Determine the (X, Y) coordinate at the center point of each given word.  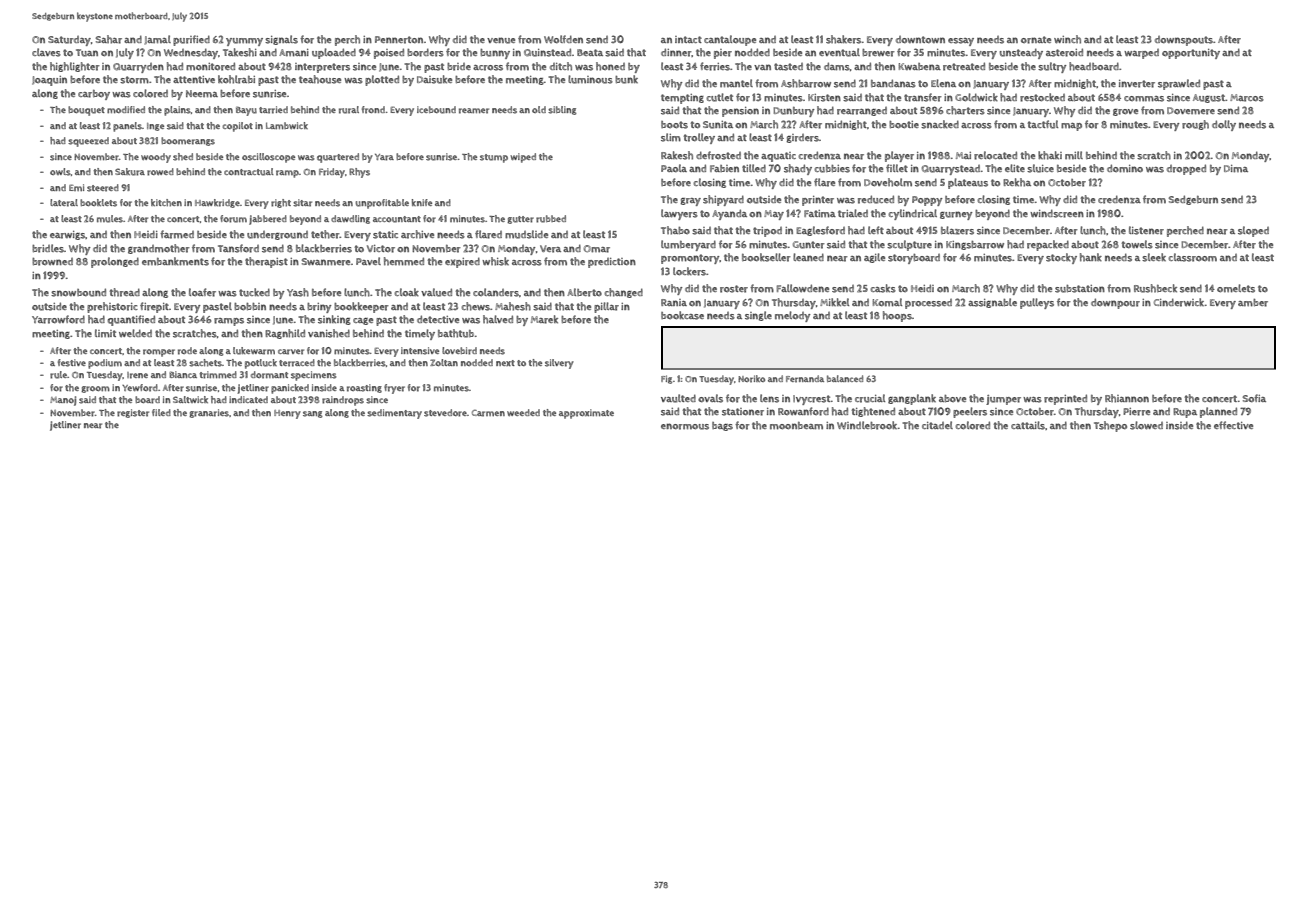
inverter (1137, 84)
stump (494, 158)
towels (1137, 244)
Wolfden (563, 39)
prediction (612, 263)
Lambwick (287, 125)
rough (1195, 125)
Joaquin (49, 81)
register (133, 413)
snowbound (78, 292)
